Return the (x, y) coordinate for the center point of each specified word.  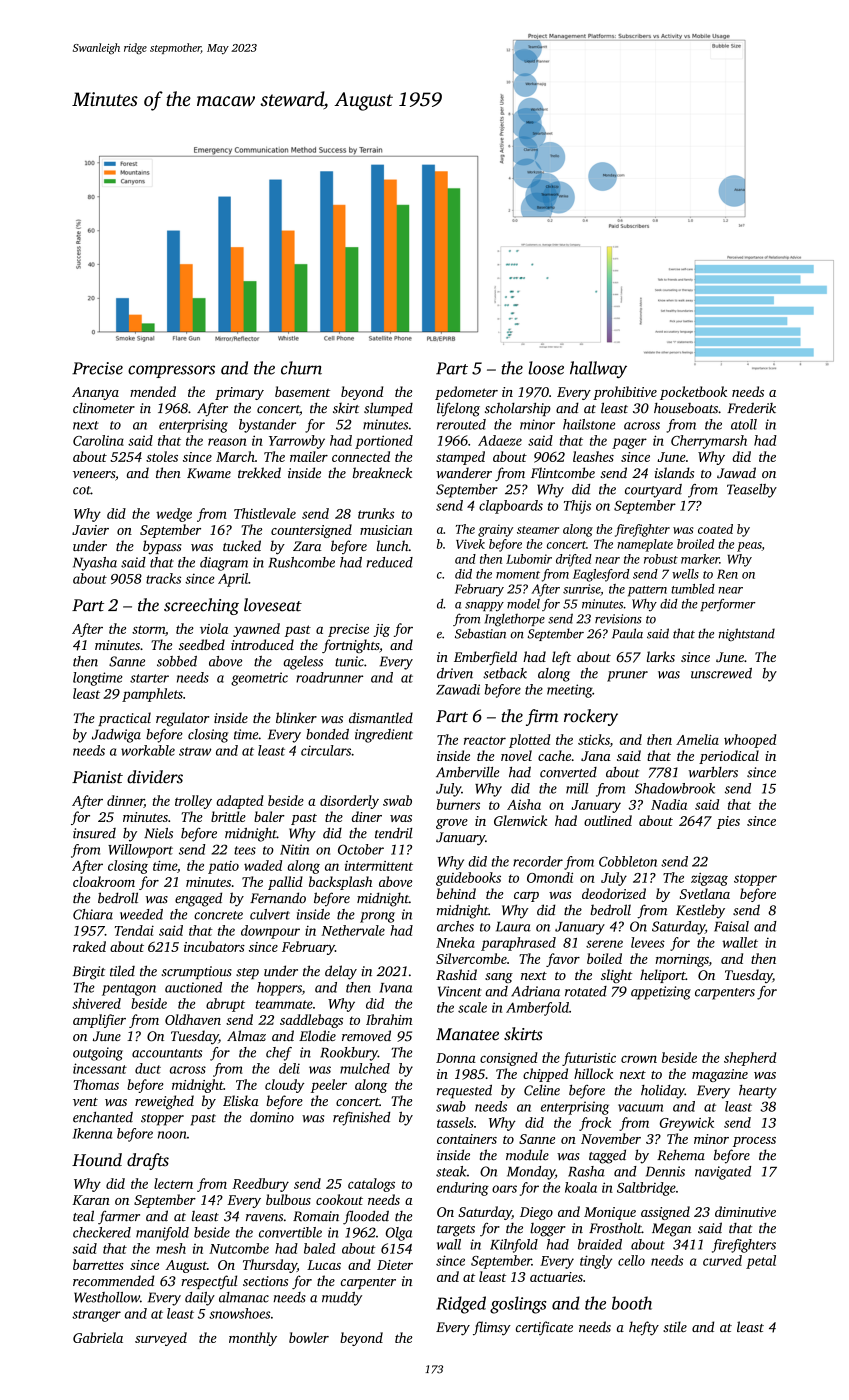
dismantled (381, 717)
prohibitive (625, 393)
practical (124, 719)
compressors (171, 371)
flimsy (492, 1328)
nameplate (645, 545)
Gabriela (98, 1337)
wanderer (464, 472)
